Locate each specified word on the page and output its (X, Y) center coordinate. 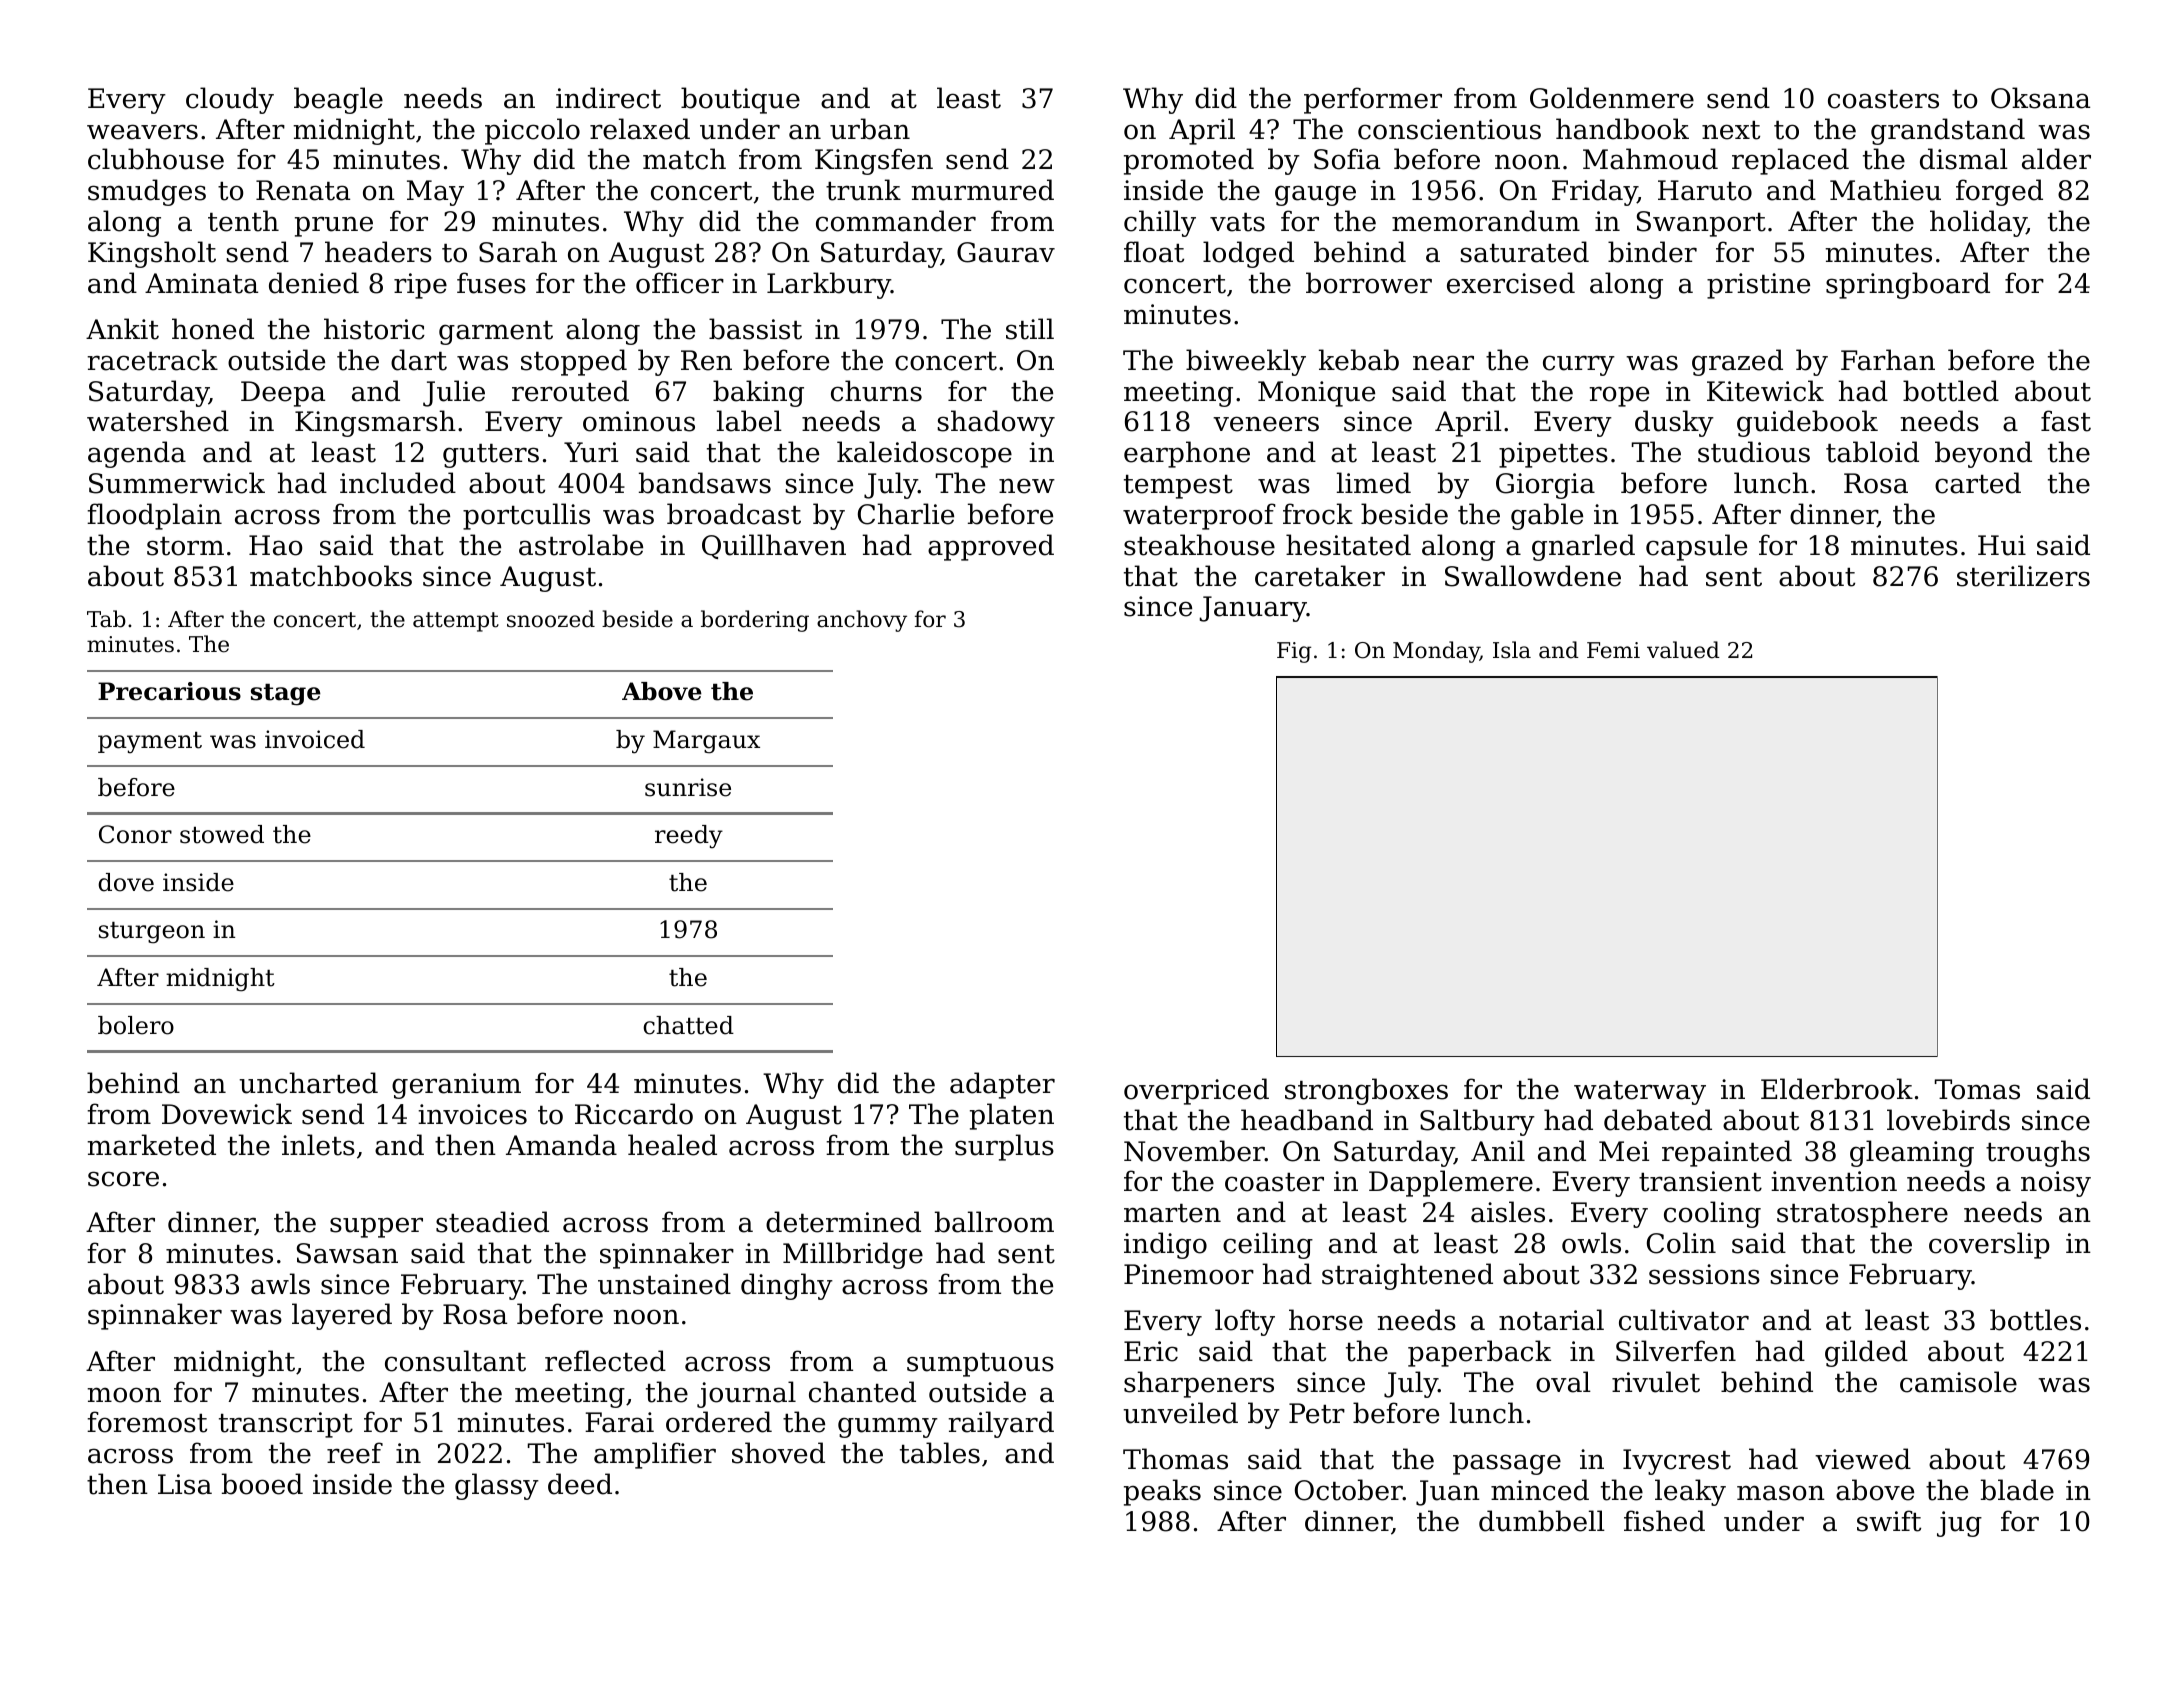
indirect (608, 98)
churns (876, 391)
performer (1373, 100)
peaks (1162, 1492)
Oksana (2040, 98)
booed (262, 1484)
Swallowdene (1533, 576)
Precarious (169, 691)
